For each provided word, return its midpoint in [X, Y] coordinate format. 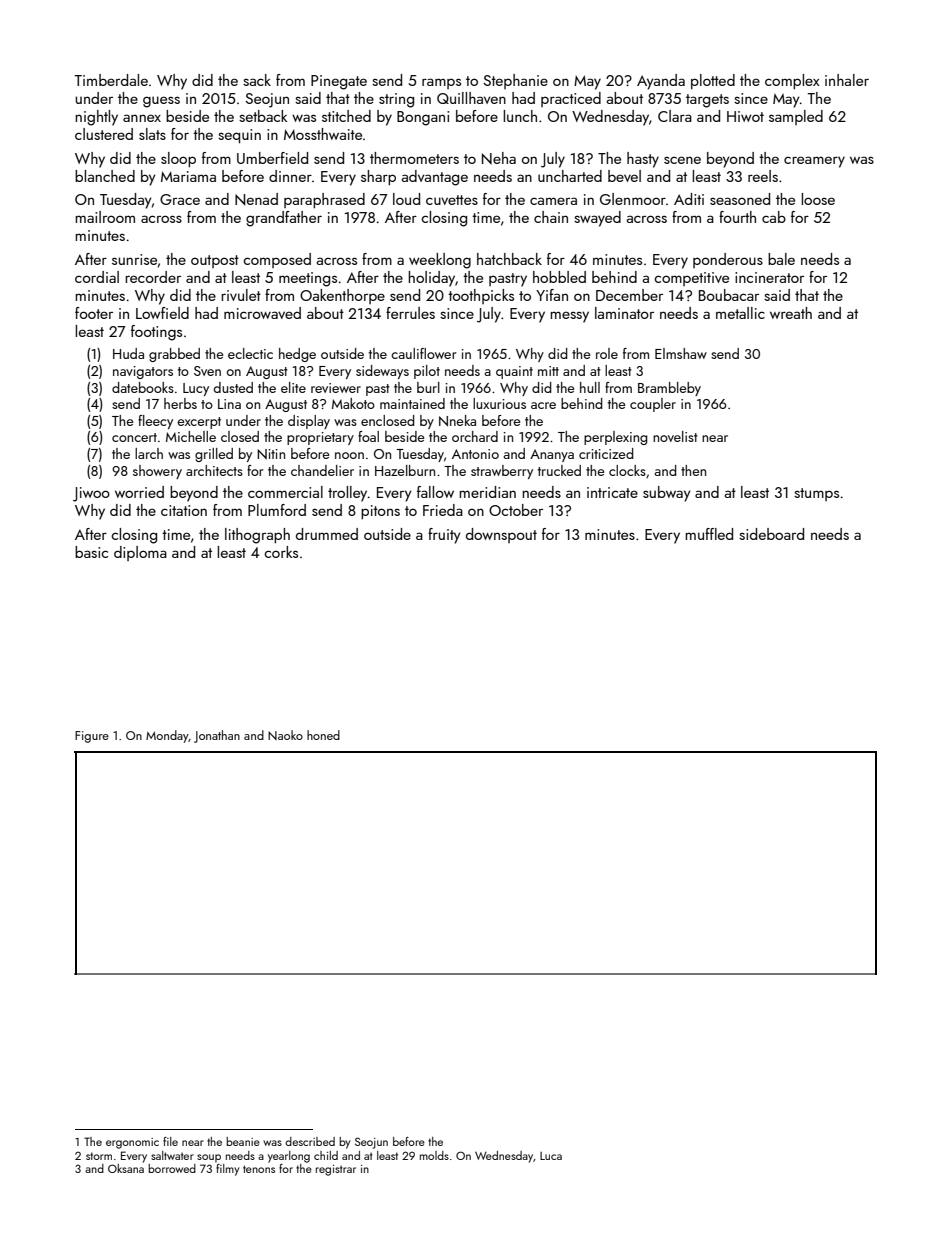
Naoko [285, 735]
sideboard [771, 534]
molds [434, 1155]
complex [792, 81]
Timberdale [111, 80]
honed [323, 735]
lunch [520, 116]
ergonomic [132, 1143]
